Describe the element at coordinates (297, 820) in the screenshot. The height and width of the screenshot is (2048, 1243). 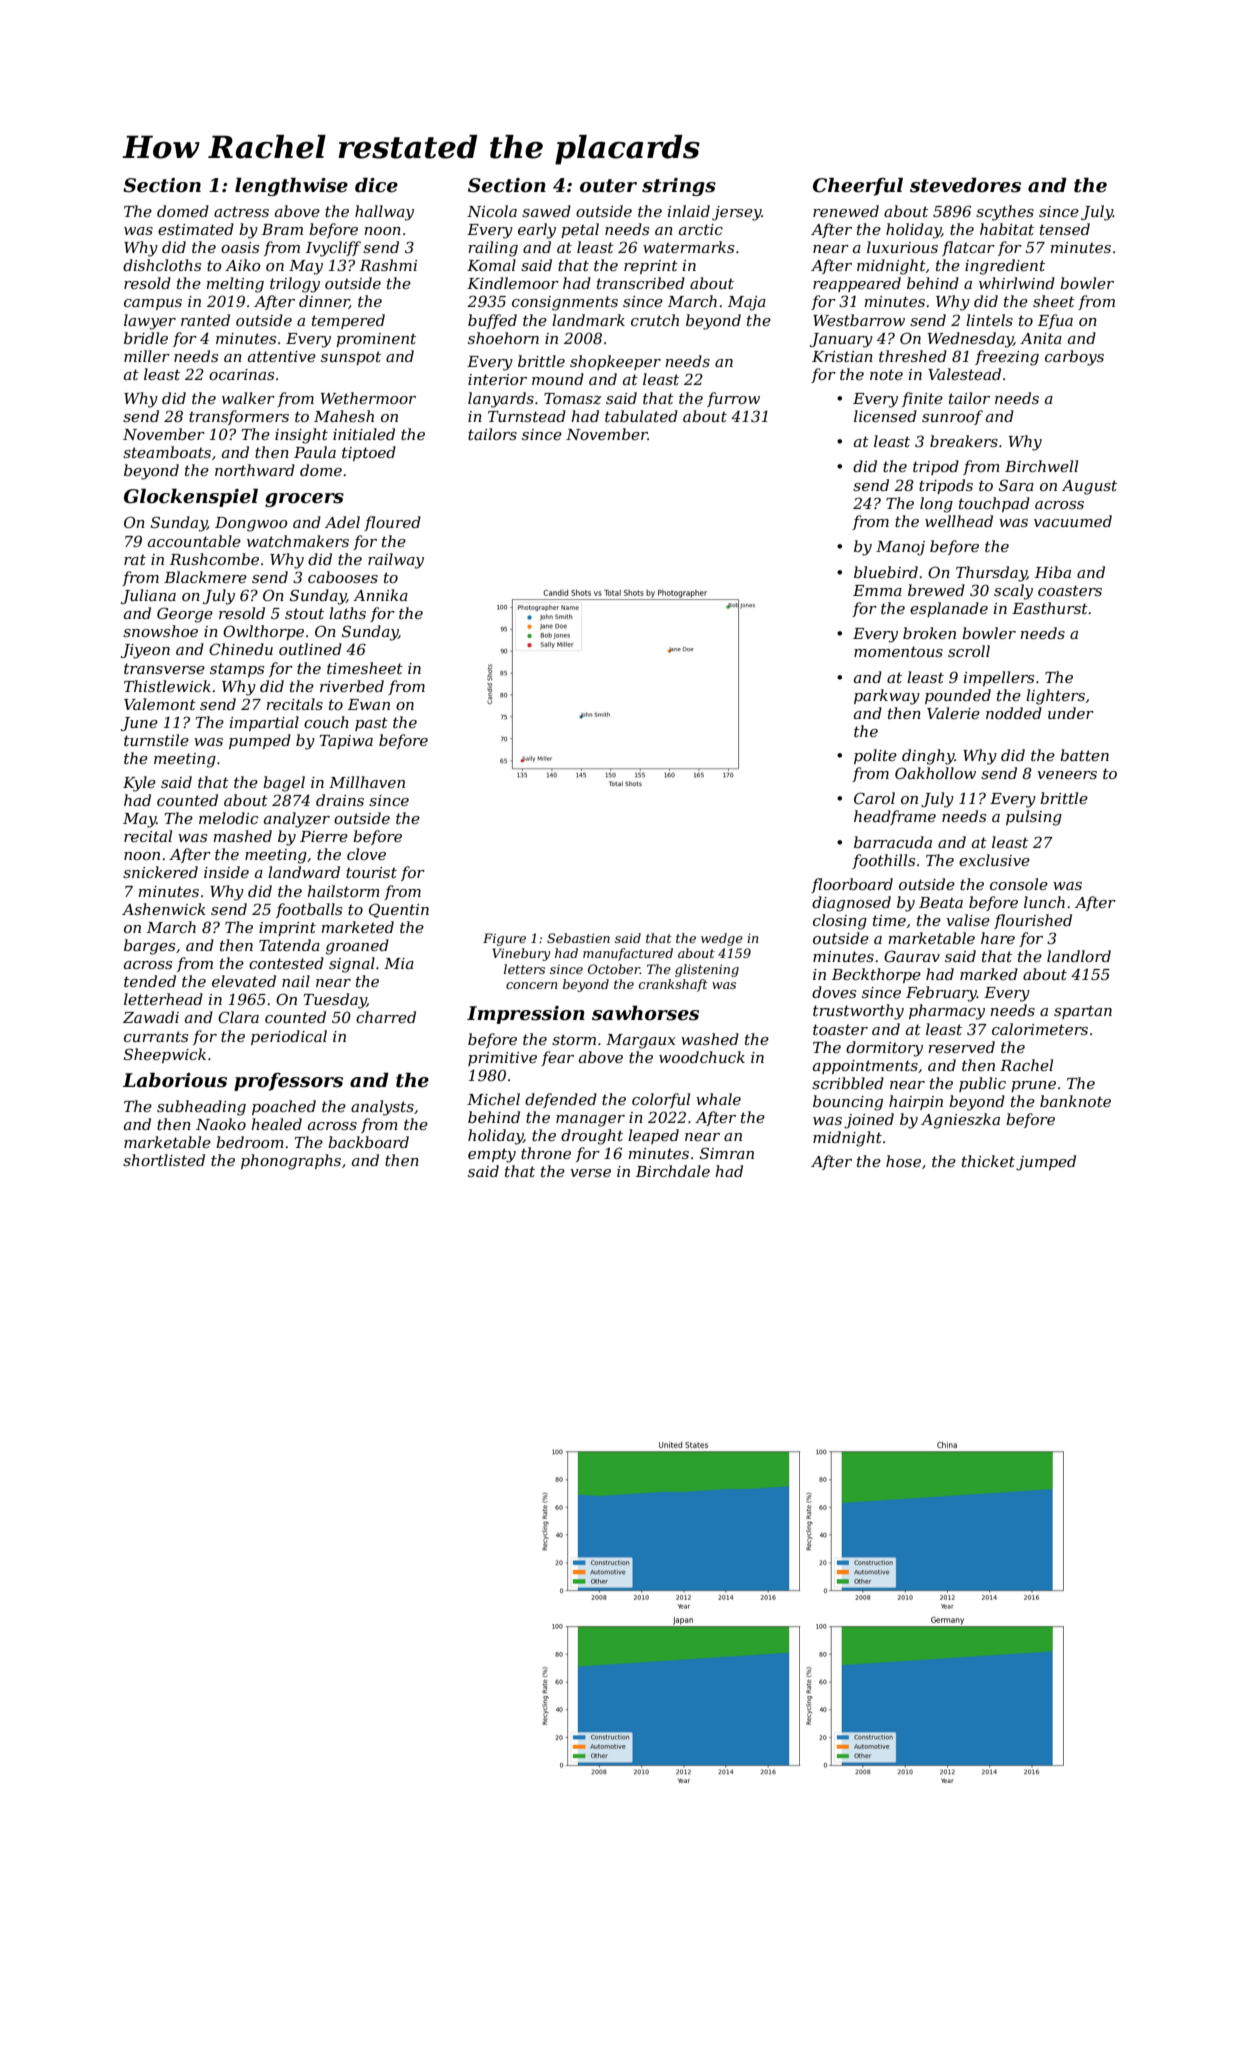
I see `analyzer` at that location.
